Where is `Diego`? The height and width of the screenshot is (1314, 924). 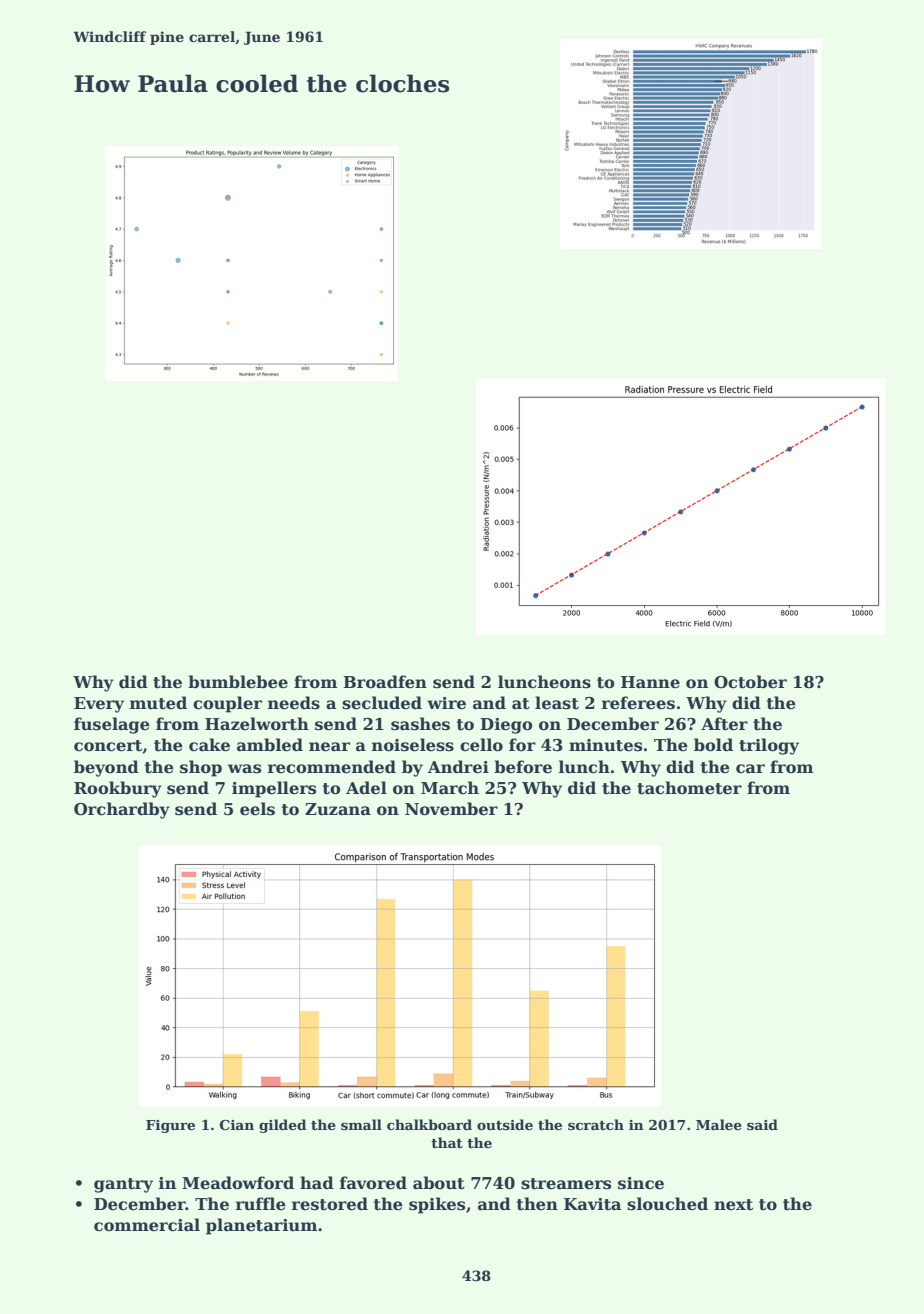 Diego is located at coordinates (506, 726).
